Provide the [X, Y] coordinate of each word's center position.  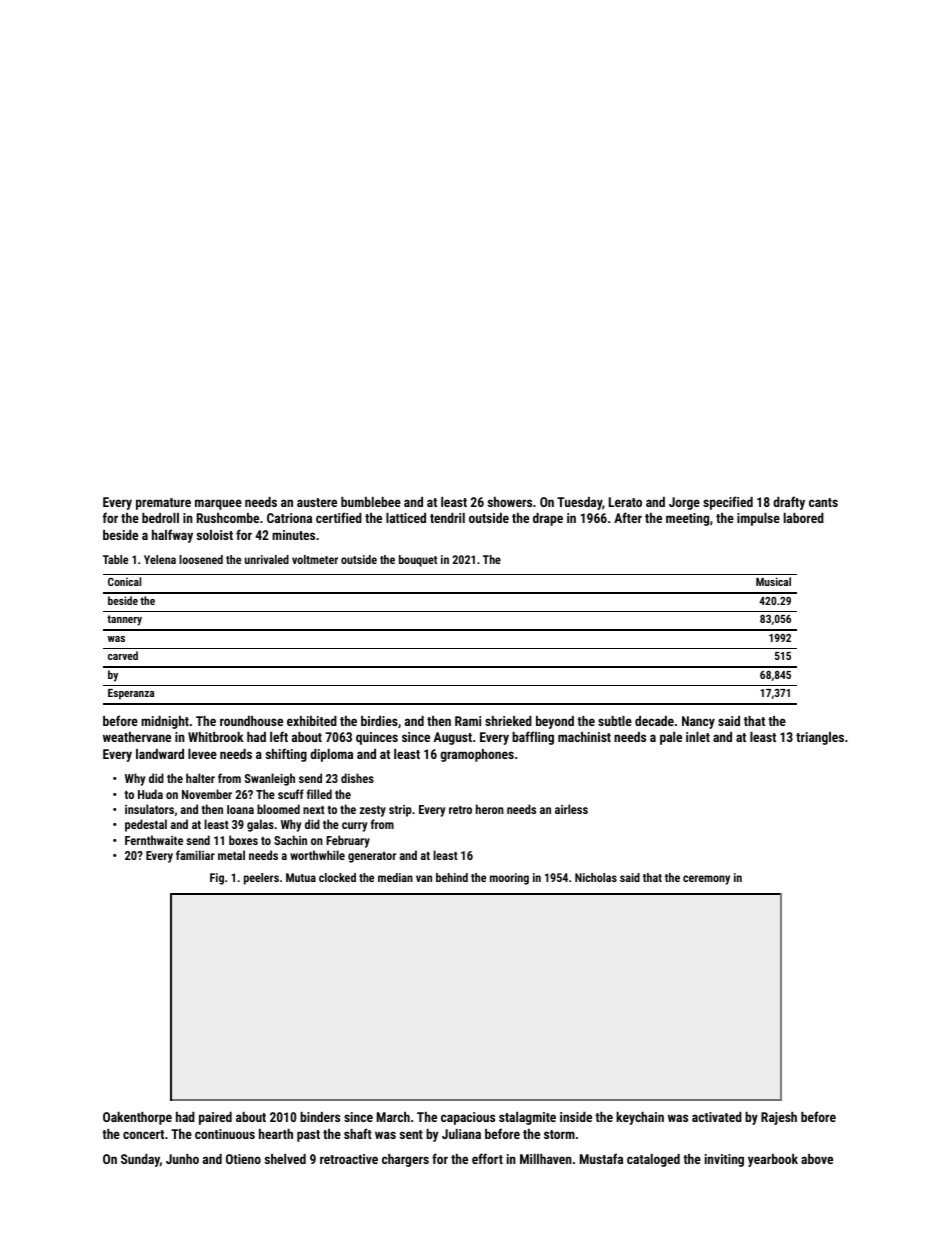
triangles [820, 738]
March [393, 1117]
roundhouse [251, 721]
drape [548, 519]
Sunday [140, 1160]
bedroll [160, 518]
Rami [468, 721]
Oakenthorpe [137, 1118]
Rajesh [779, 1118]
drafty [789, 503]
